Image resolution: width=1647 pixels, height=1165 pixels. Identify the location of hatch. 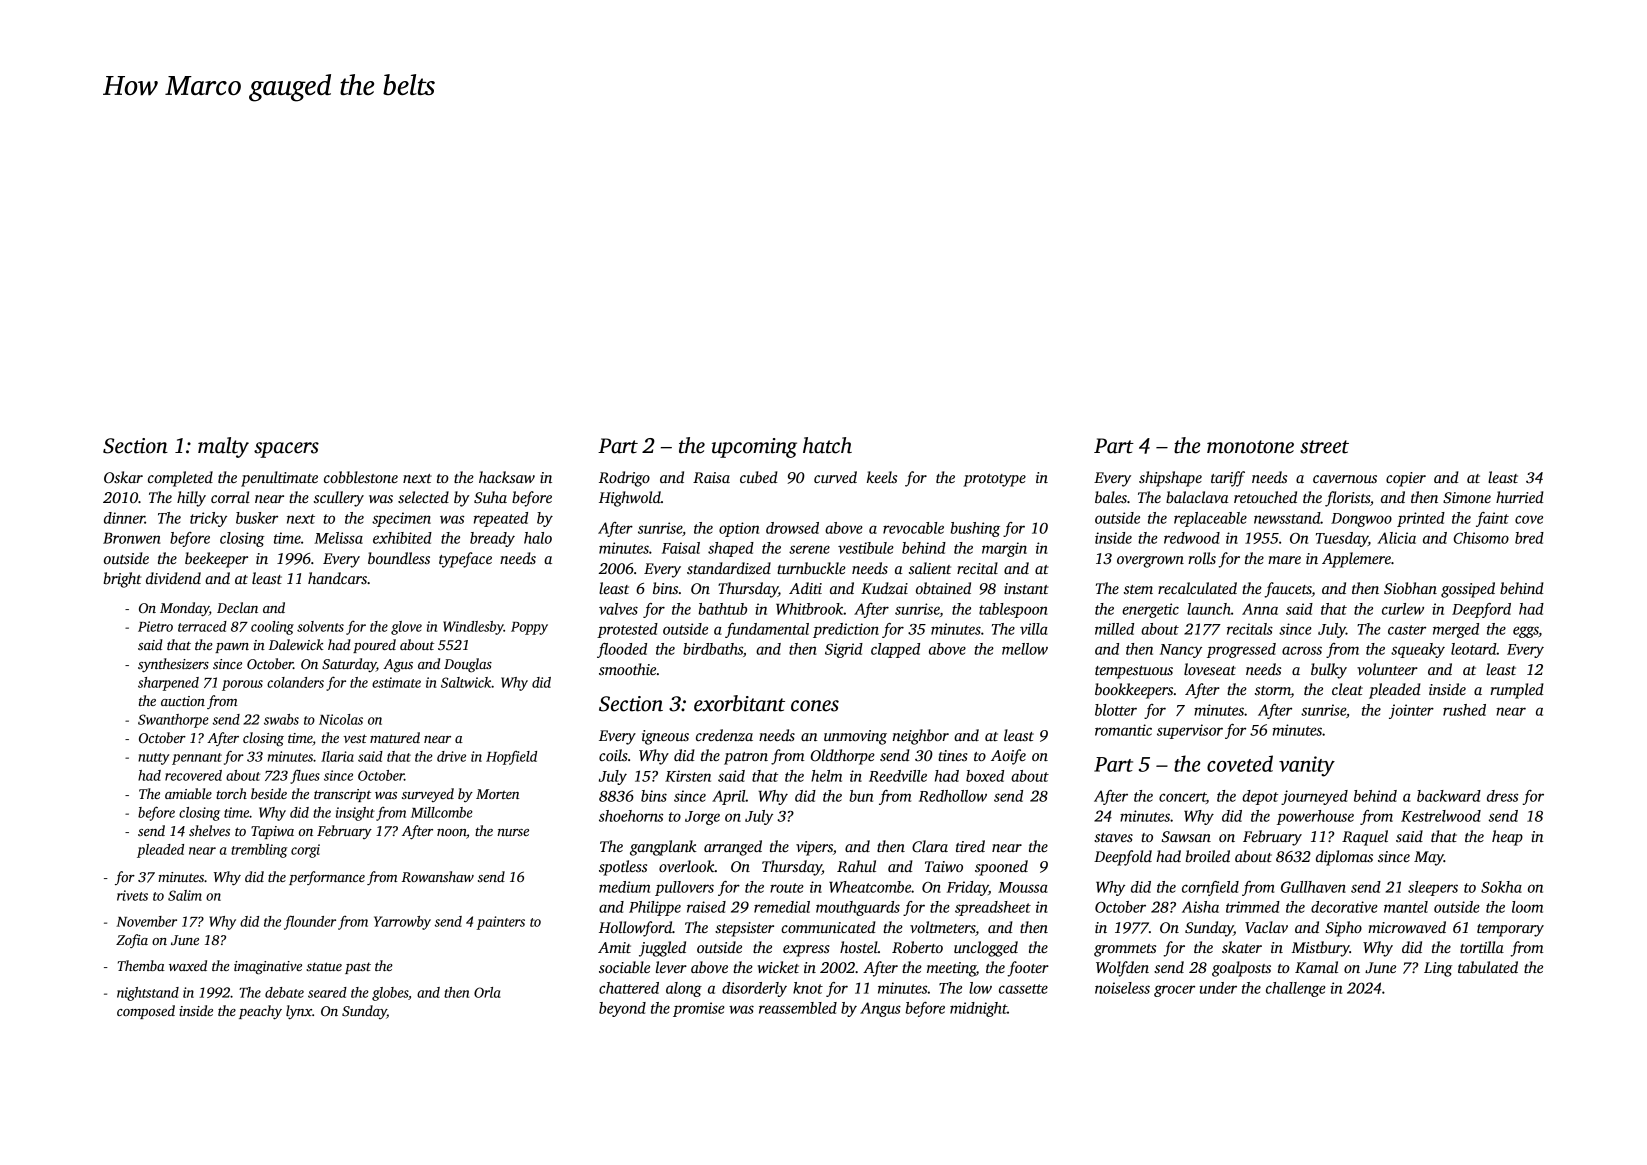
(827, 445).
